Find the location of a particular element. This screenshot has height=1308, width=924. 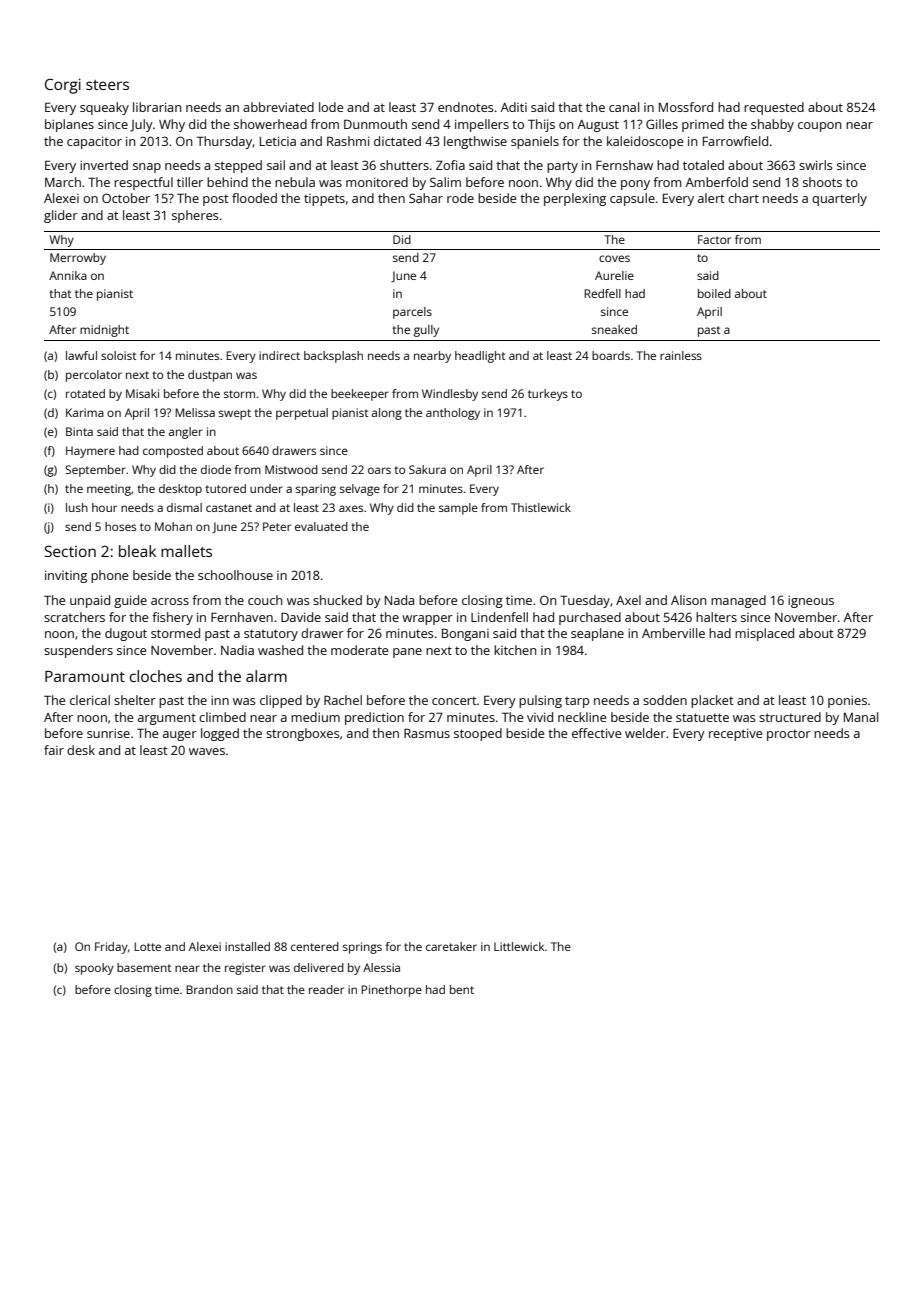

Sakura is located at coordinates (427, 469).
